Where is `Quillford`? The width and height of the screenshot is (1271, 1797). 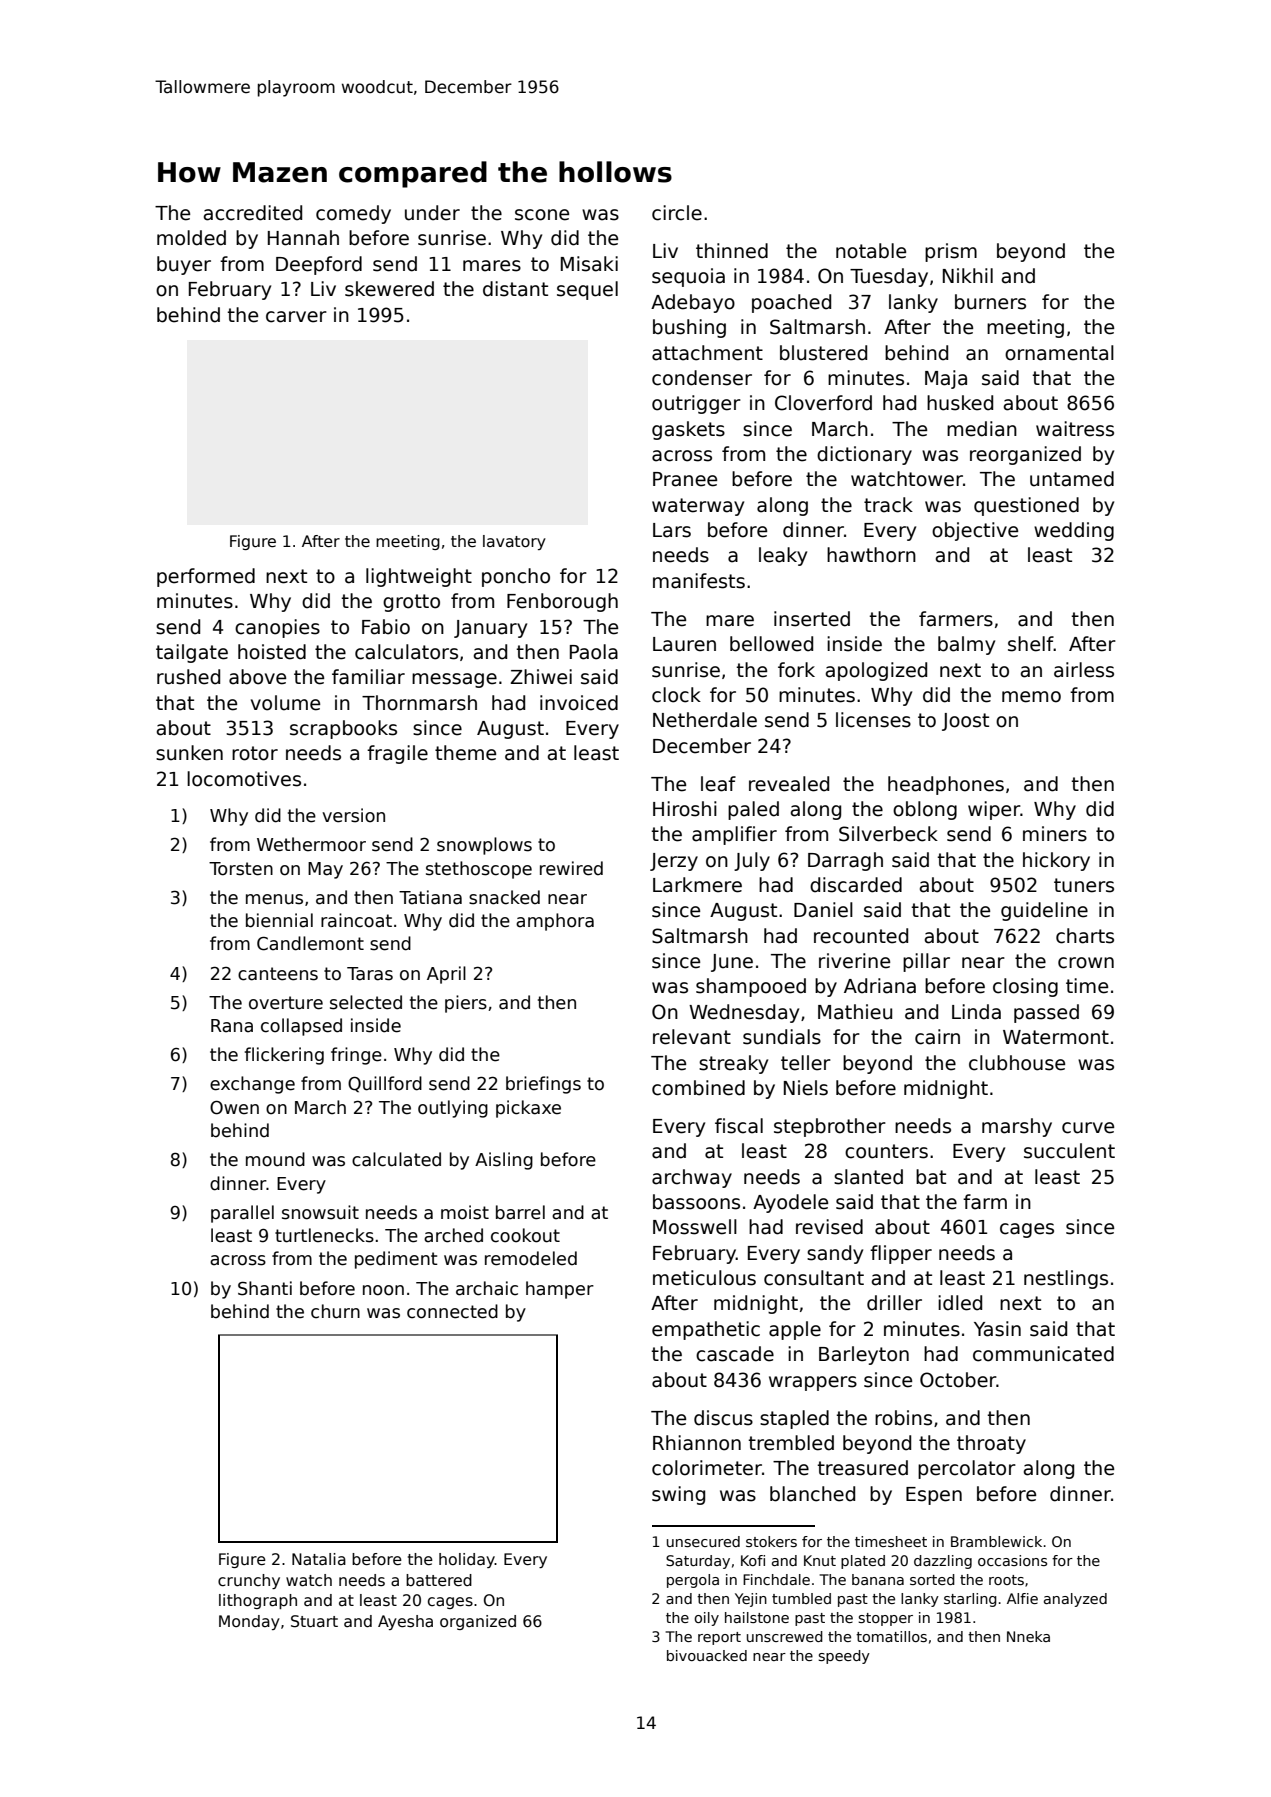
Quillford is located at coordinates (385, 1084).
